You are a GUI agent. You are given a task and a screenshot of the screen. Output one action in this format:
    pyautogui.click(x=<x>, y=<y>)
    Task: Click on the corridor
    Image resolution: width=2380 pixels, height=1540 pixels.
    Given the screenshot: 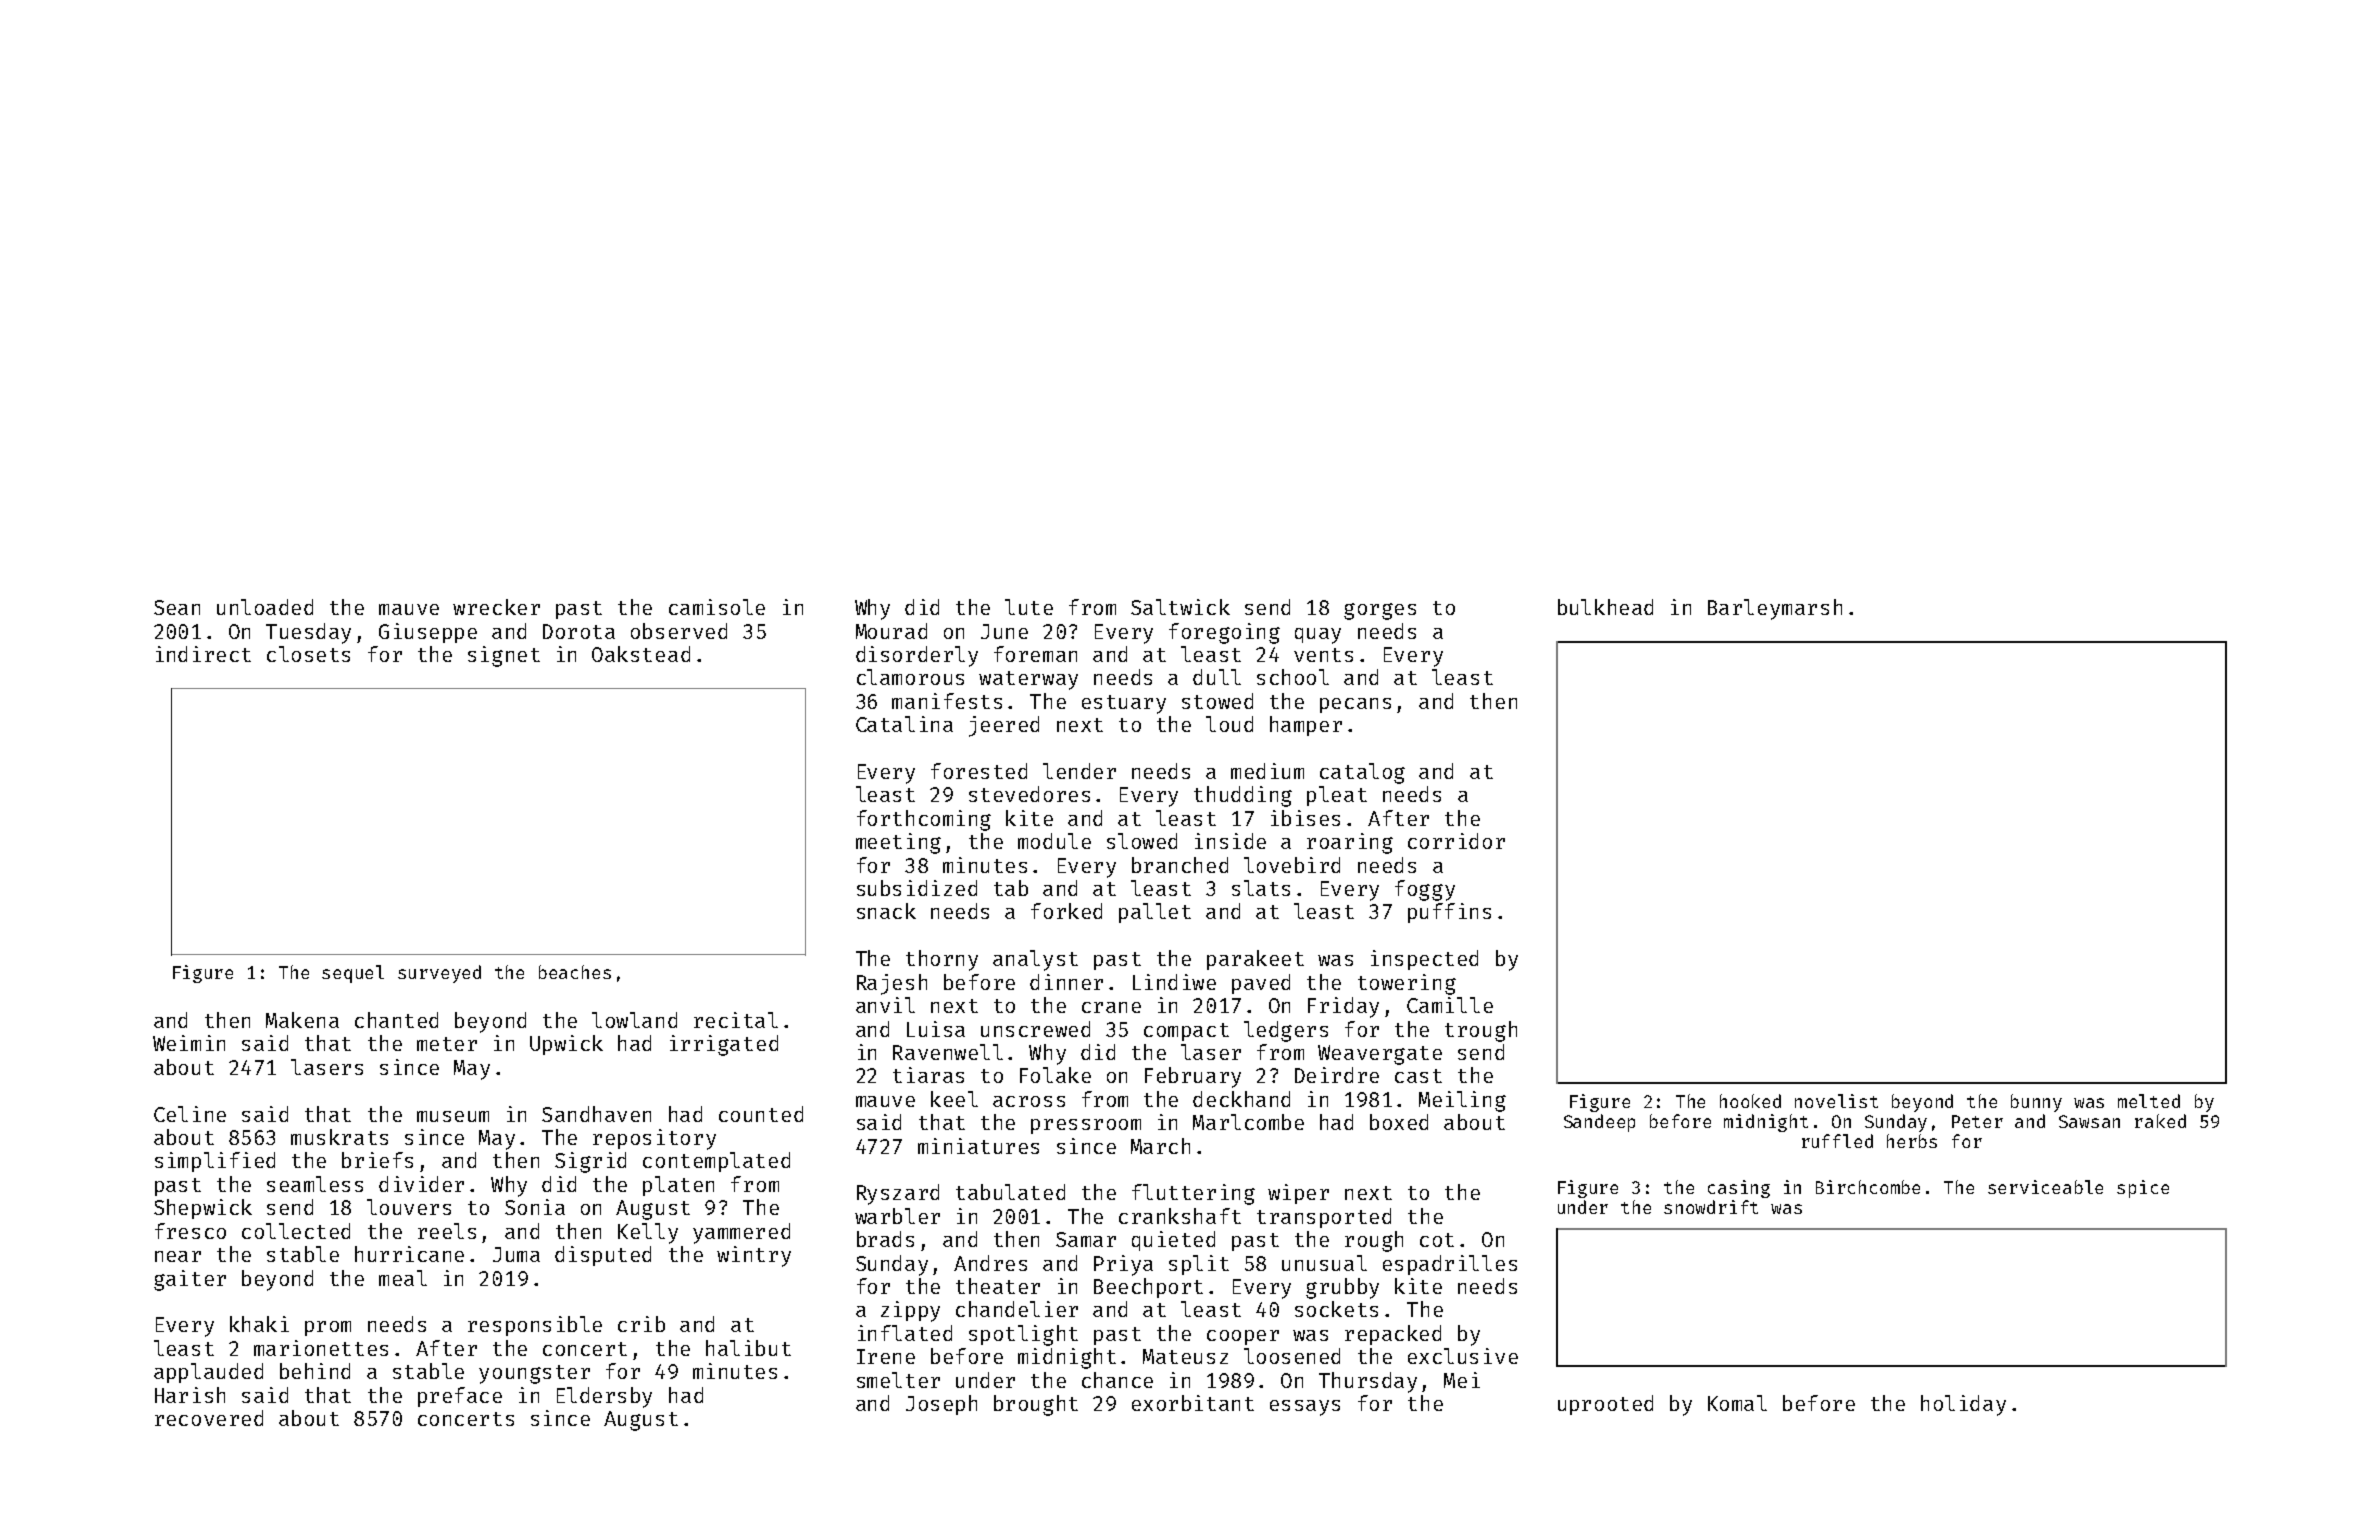 What is the action you would take?
    pyautogui.click(x=1456, y=841)
